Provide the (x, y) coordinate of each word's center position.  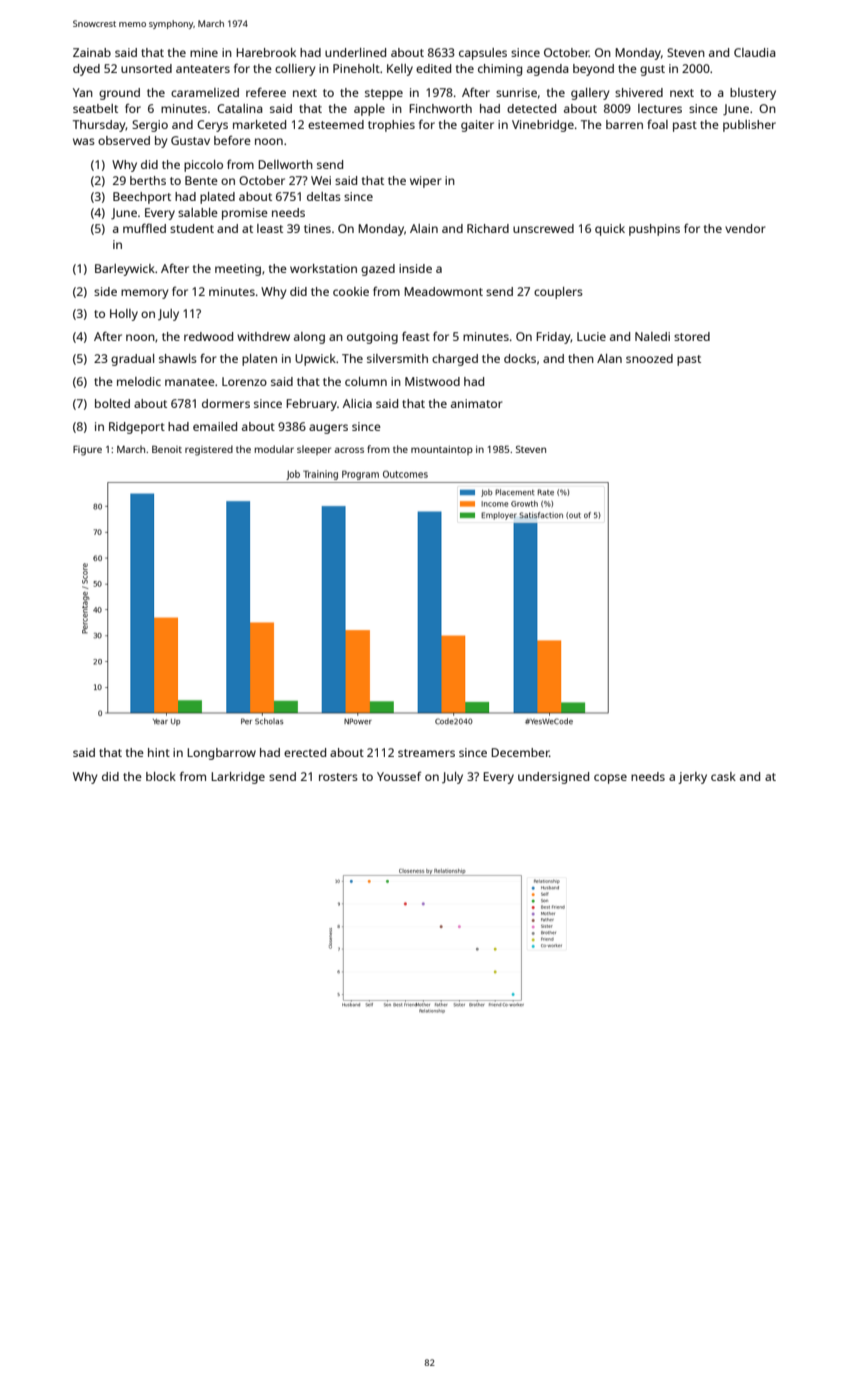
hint (159, 752)
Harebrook (266, 52)
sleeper (314, 450)
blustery (753, 94)
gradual (132, 360)
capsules (483, 54)
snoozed (649, 358)
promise (245, 214)
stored (692, 336)
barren (624, 124)
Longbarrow (221, 754)
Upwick (315, 360)
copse (610, 779)
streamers (426, 753)
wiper (426, 182)
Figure (87, 450)
